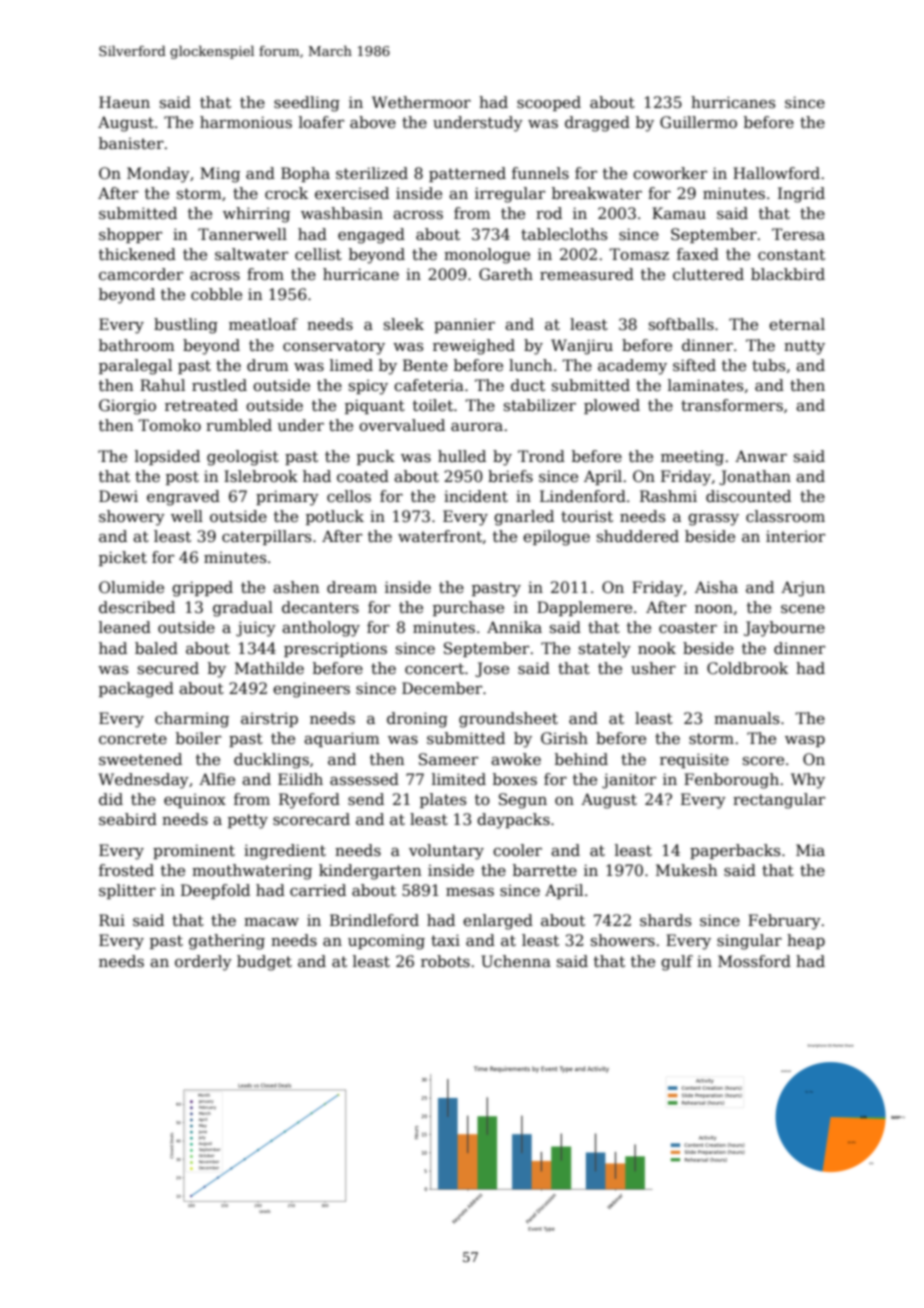  What do you see at coordinates (373, 122) in the page?
I see `above` at bounding box center [373, 122].
